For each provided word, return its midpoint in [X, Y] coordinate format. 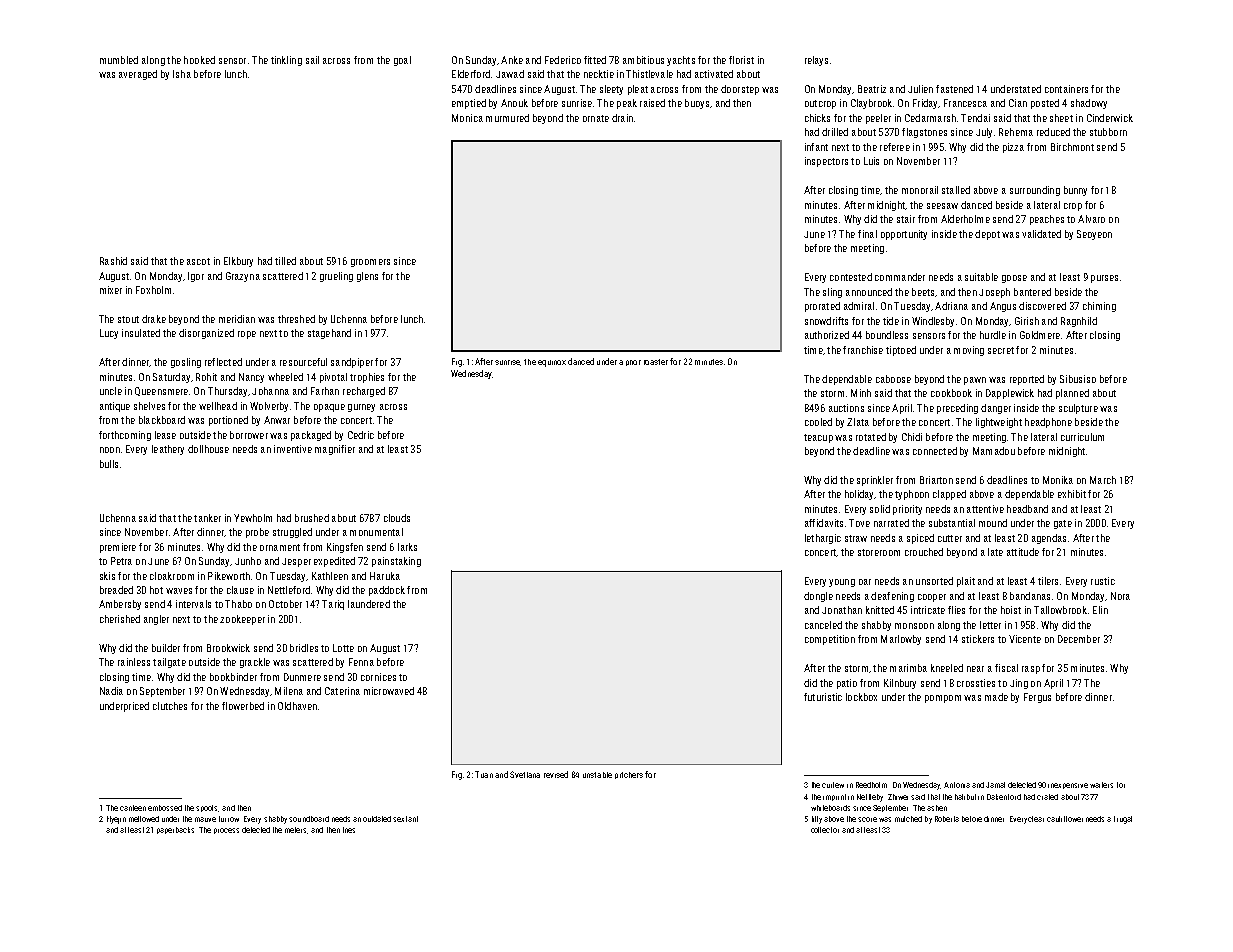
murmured [507, 118]
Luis [871, 161]
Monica [467, 118]
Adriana [951, 306]
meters [296, 830]
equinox [552, 363]
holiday [859, 495]
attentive [985, 509]
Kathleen [330, 576]
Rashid [113, 261]
